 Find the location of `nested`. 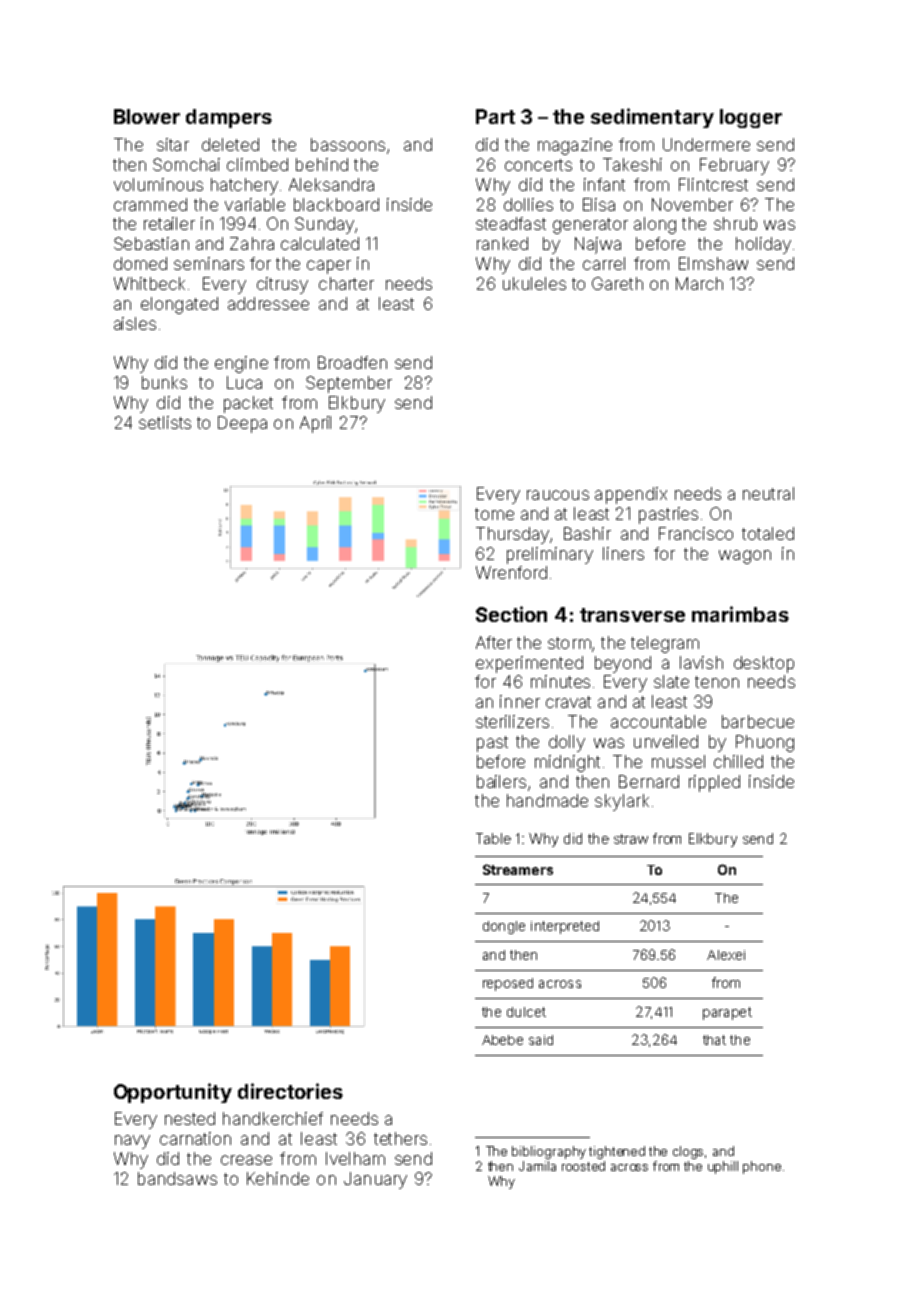

nested is located at coordinates (190, 1118).
